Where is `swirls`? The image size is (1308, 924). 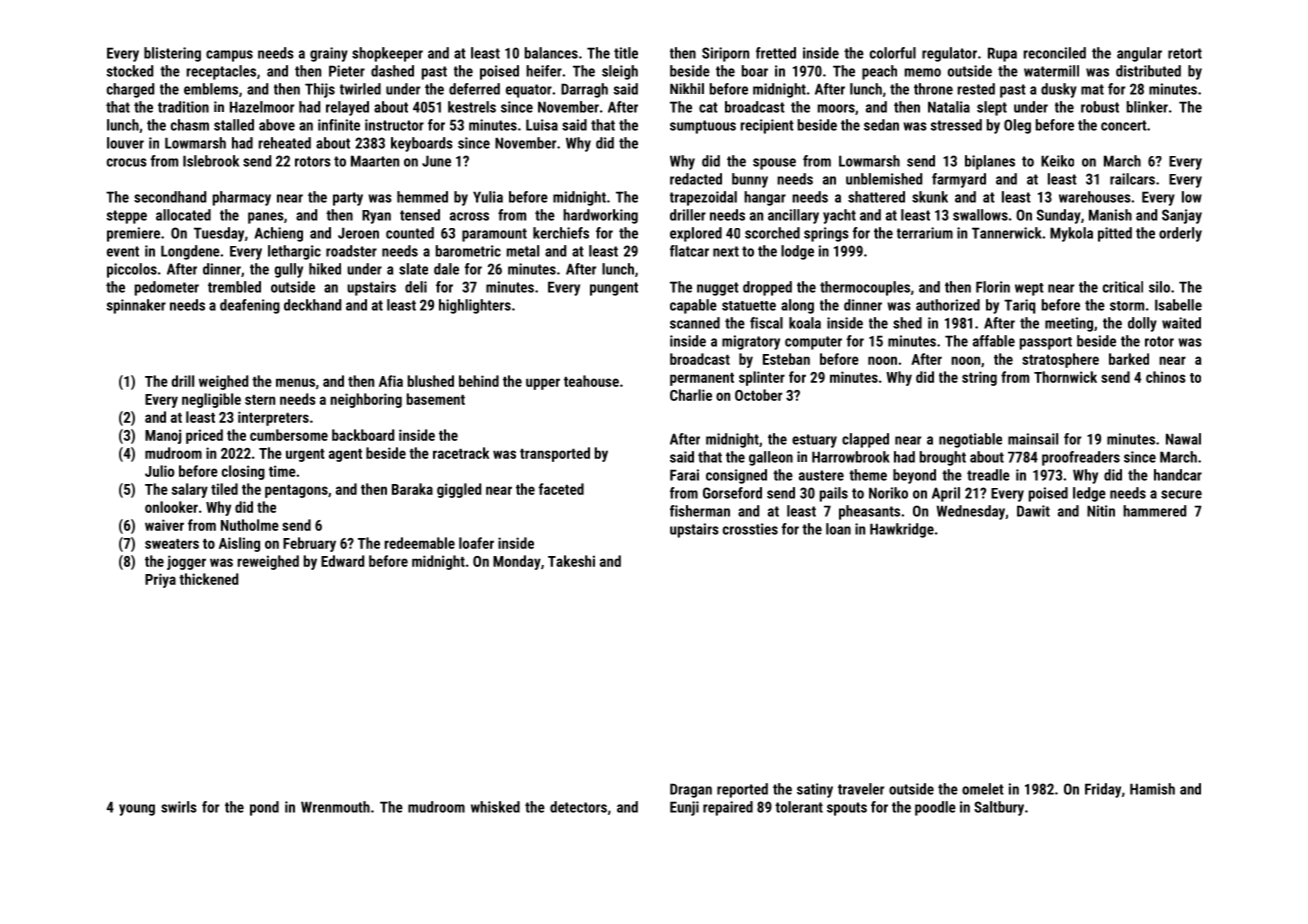
swirls is located at coordinates (179, 807).
